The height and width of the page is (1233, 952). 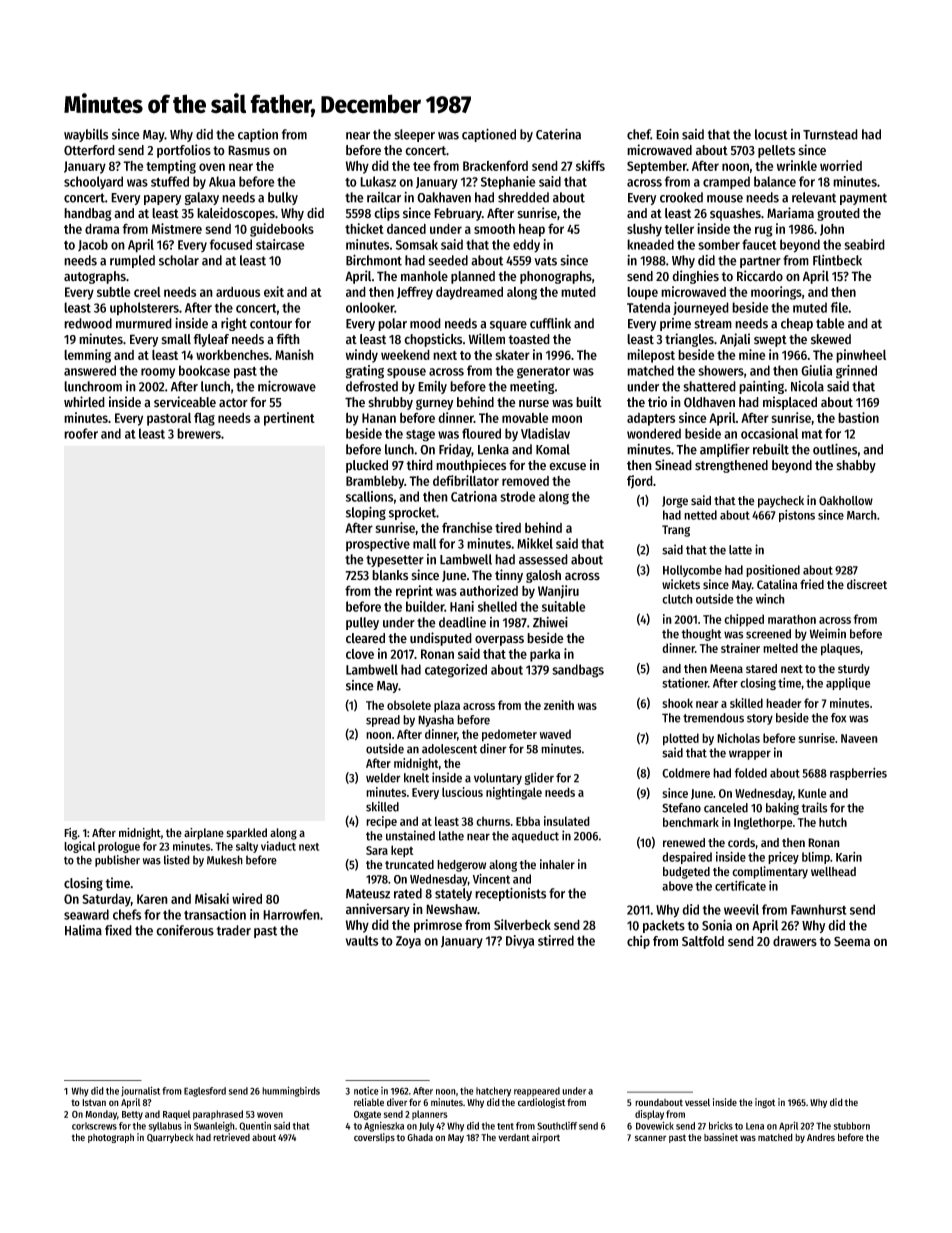 I want to click on discreet, so click(x=867, y=584).
